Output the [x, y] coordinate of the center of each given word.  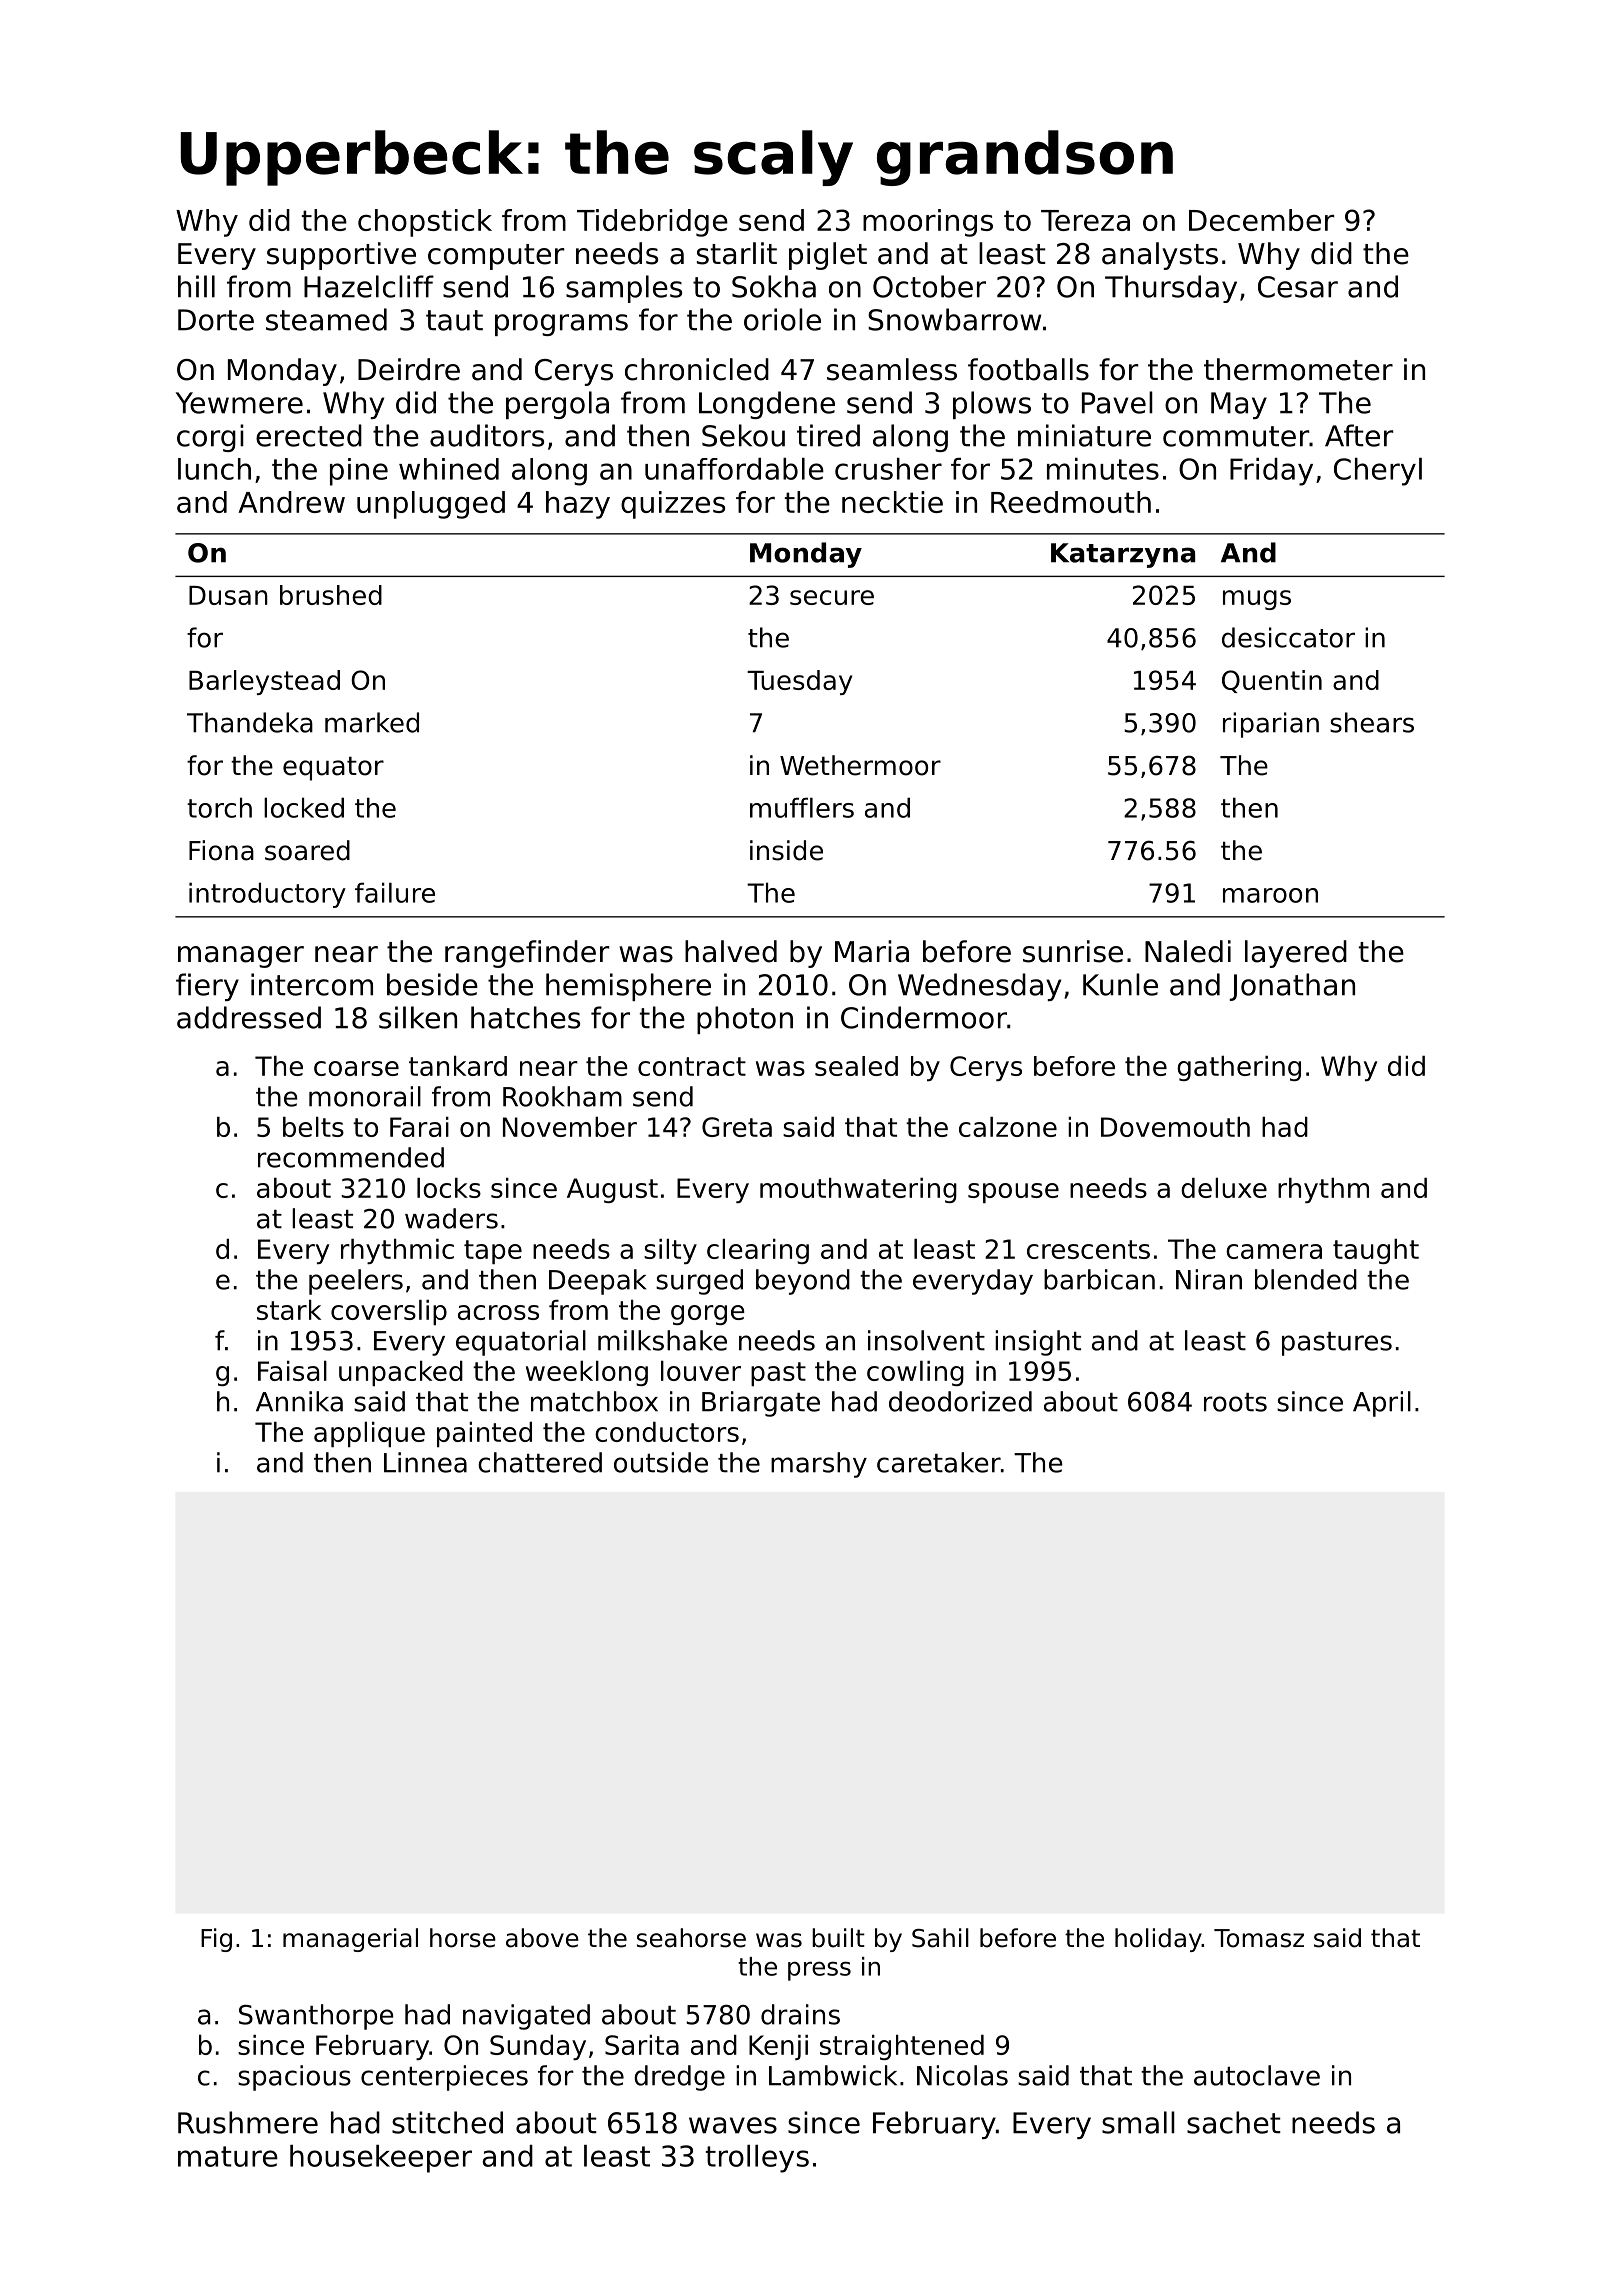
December [1261, 220]
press [819, 1971]
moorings [928, 223]
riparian [1271, 725]
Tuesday [799, 682]
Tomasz [1259, 1938]
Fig [216, 1940]
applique [369, 1434]
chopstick [425, 223]
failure [395, 892]
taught [1376, 1251]
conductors [667, 1432]
